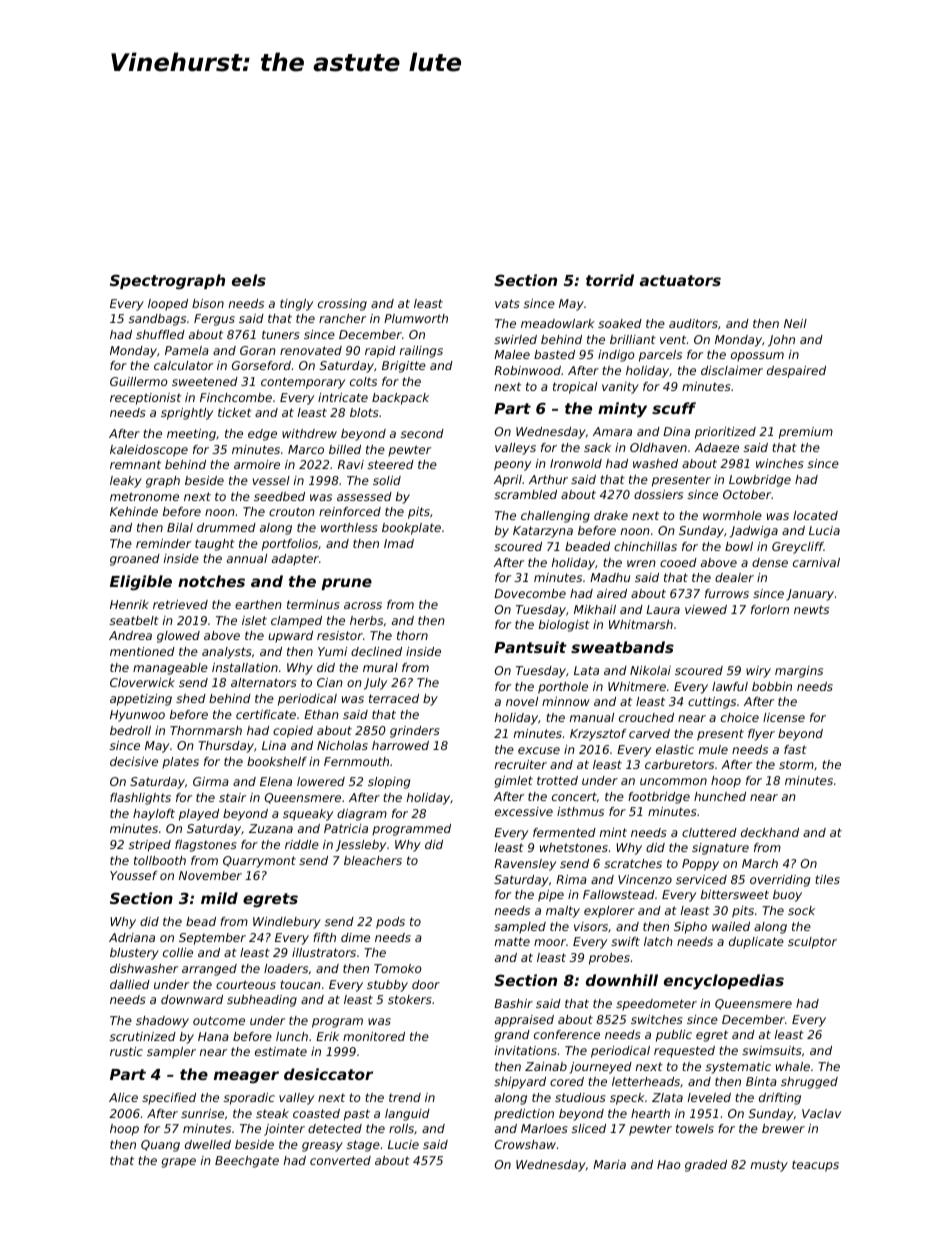 This screenshot has width=952, height=1233. Describe the element at coordinates (211, 581) in the screenshot. I see `notches` at that location.
